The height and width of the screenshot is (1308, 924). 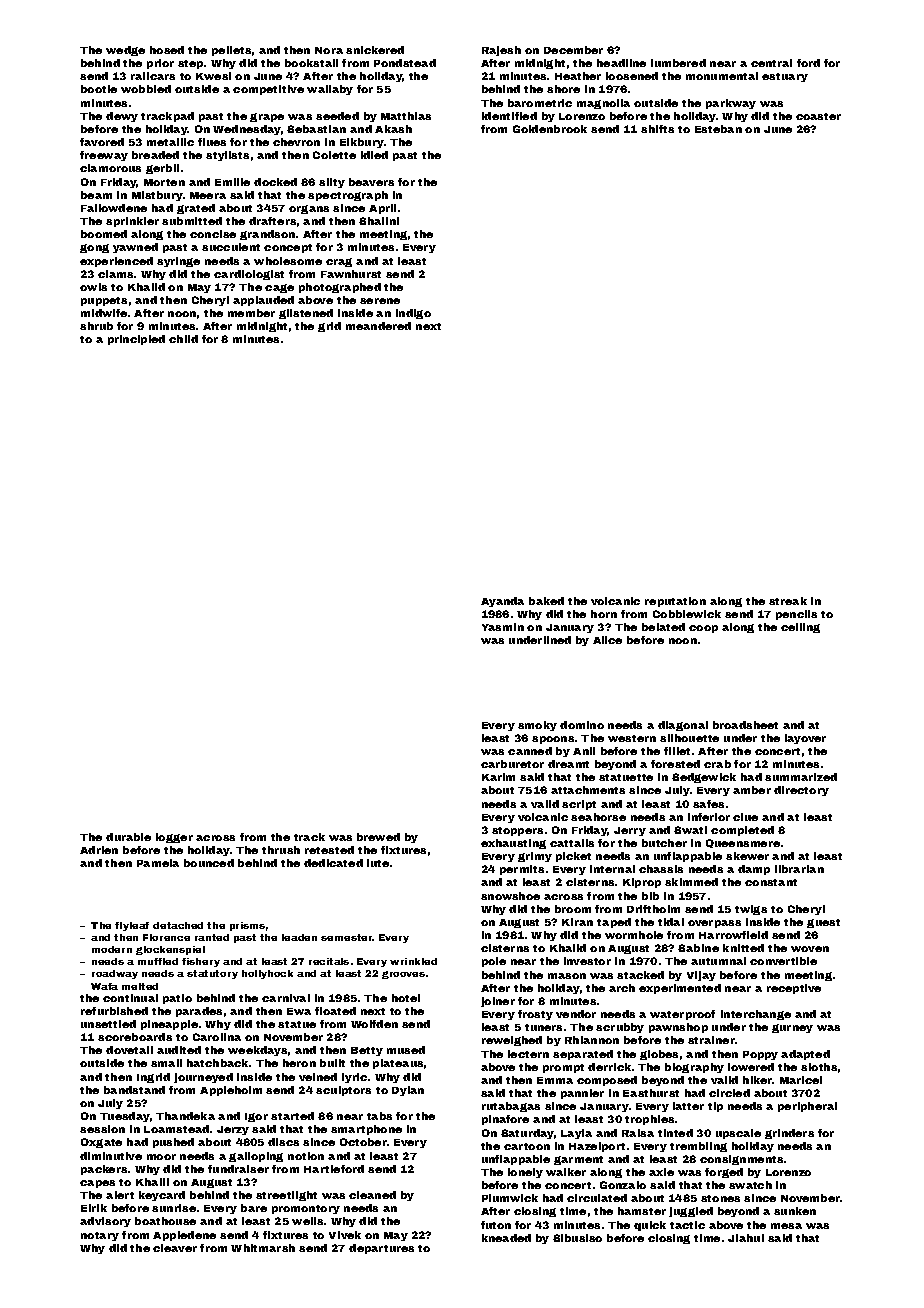 What do you see at coordinates (799, 869) in the screenshot?
I see `librarian` at bounding box center [799, 869].
